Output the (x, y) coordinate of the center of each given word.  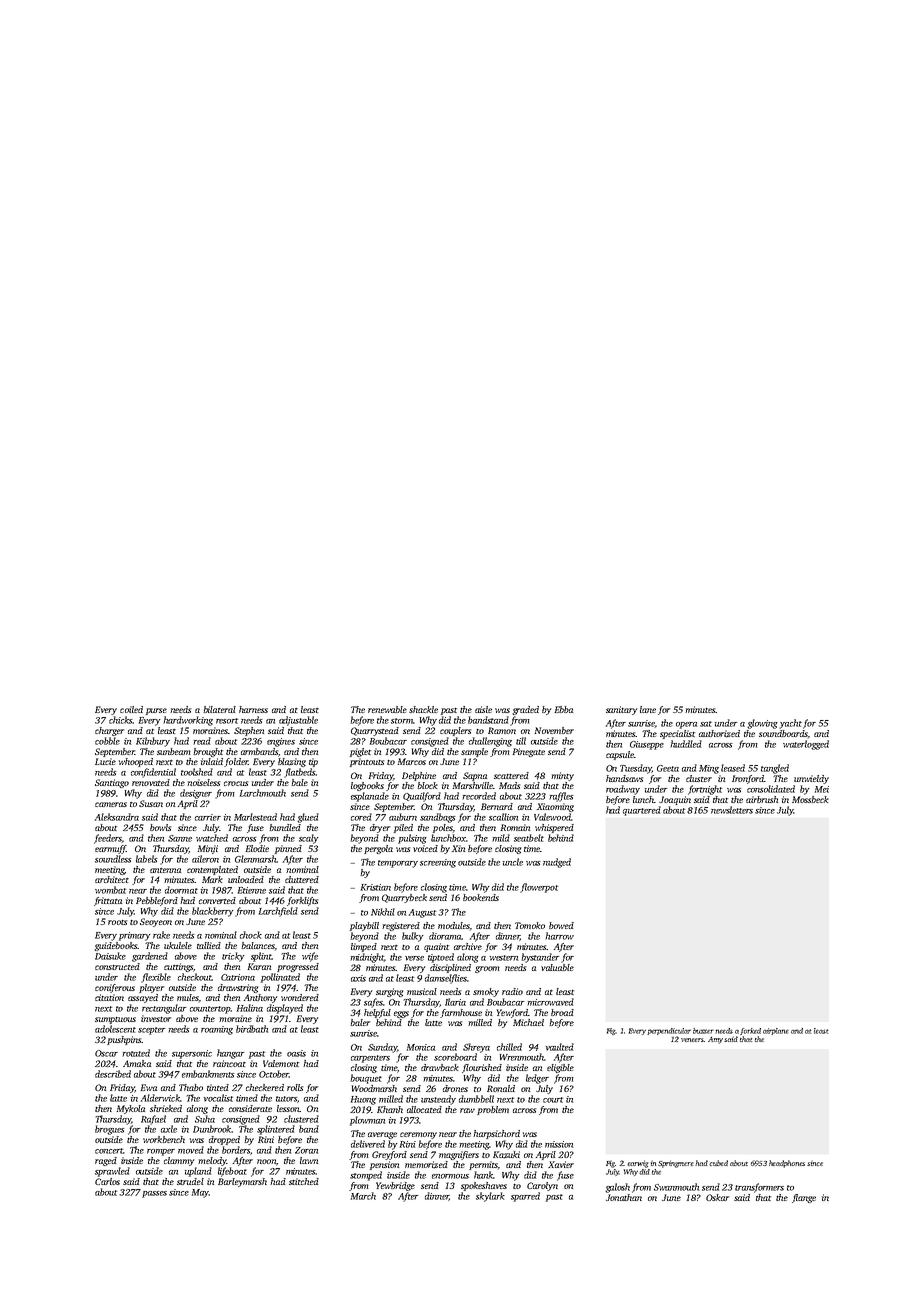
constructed (117, 966)
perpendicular (669, 1031)
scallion (503, 817)
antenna (165, 870)
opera (686, 725)
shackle (423, 709)
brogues (110, 1130)
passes (154, 1194)
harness (253, 709)
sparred (525, 1197)
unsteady (438, 1100)
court (553, 1100)
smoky (486, 992)
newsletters (732, 810)
